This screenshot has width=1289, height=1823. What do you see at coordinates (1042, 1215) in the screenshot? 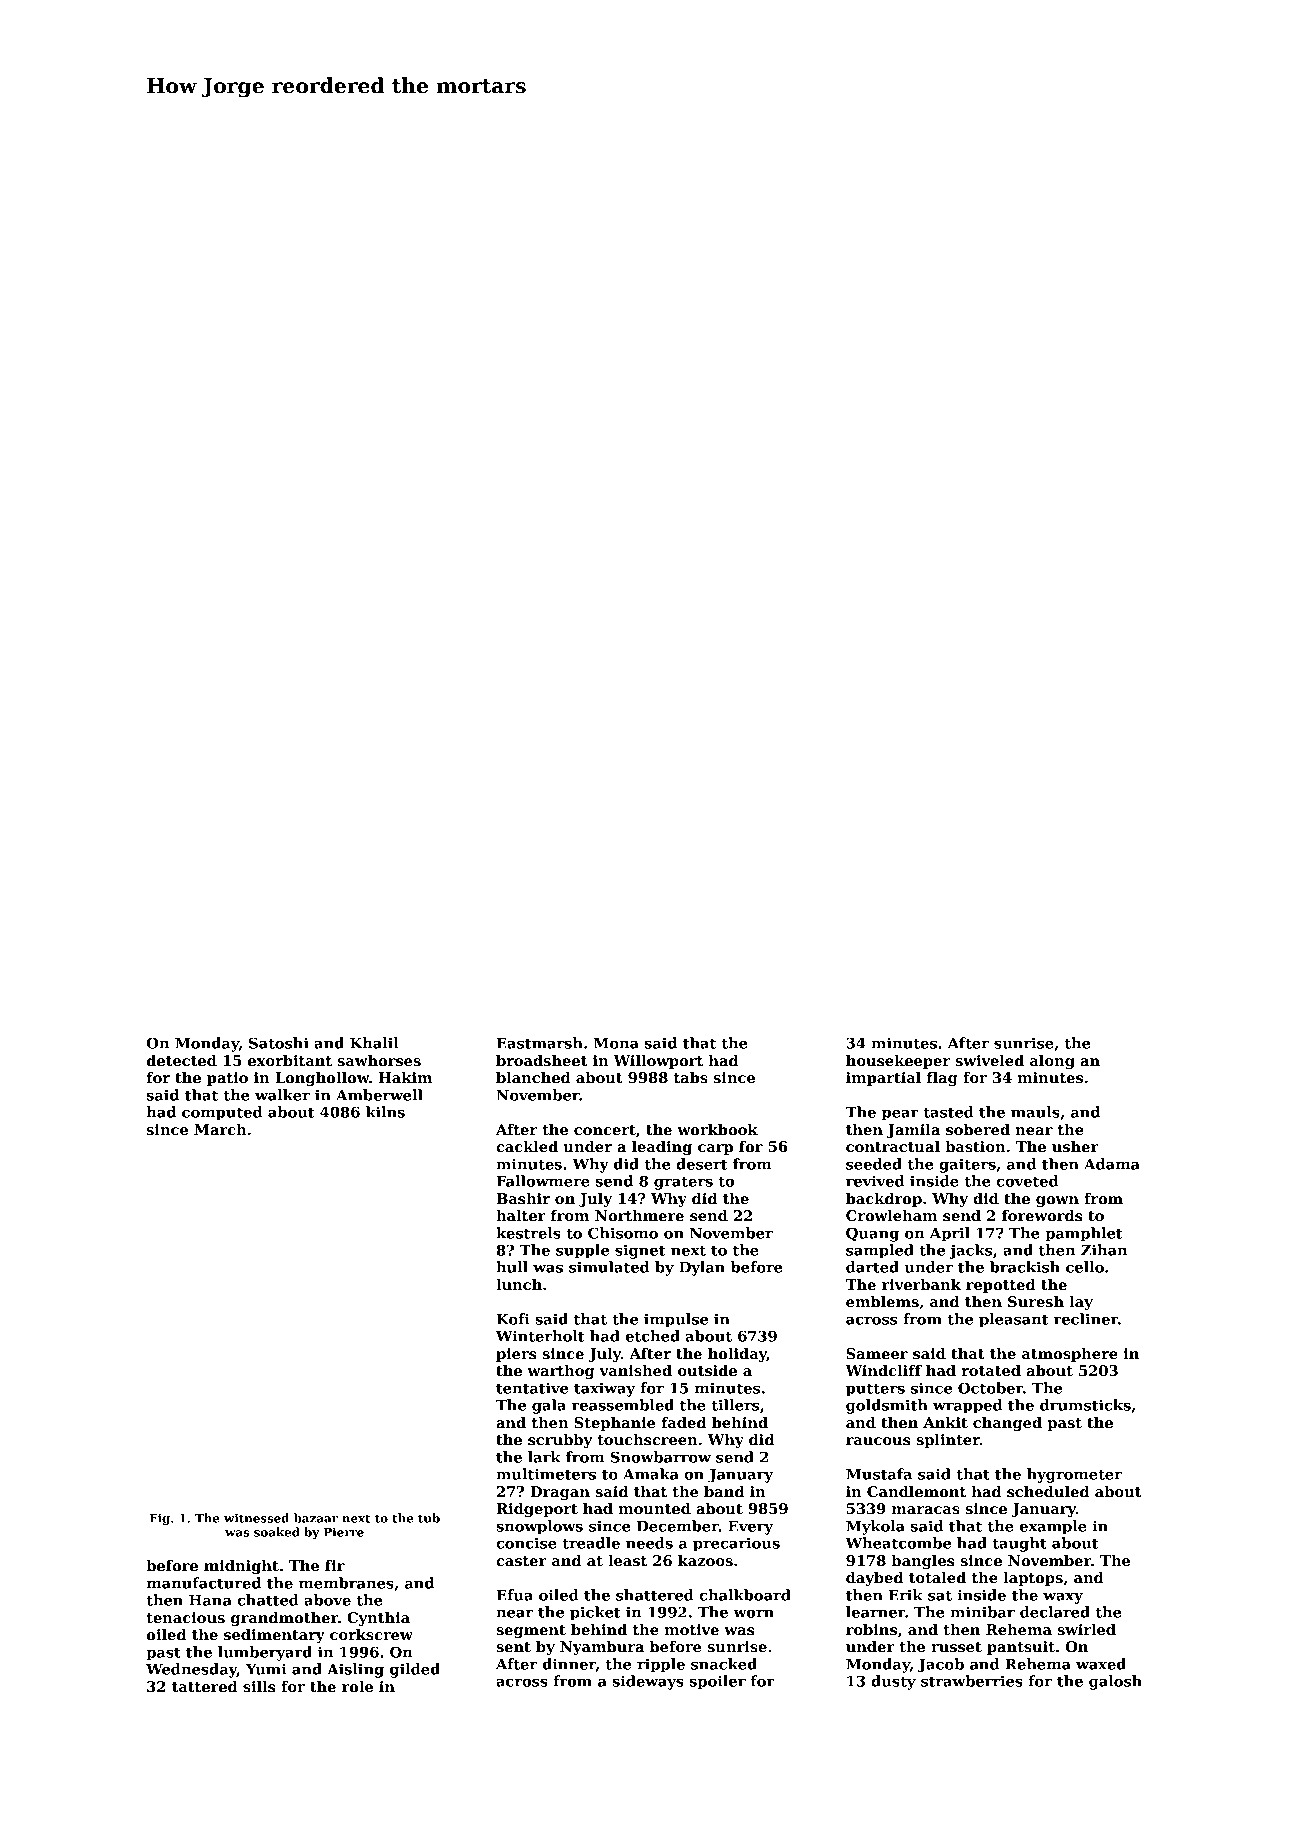
I see `forewords` at bounding box center [1042, 1215].
